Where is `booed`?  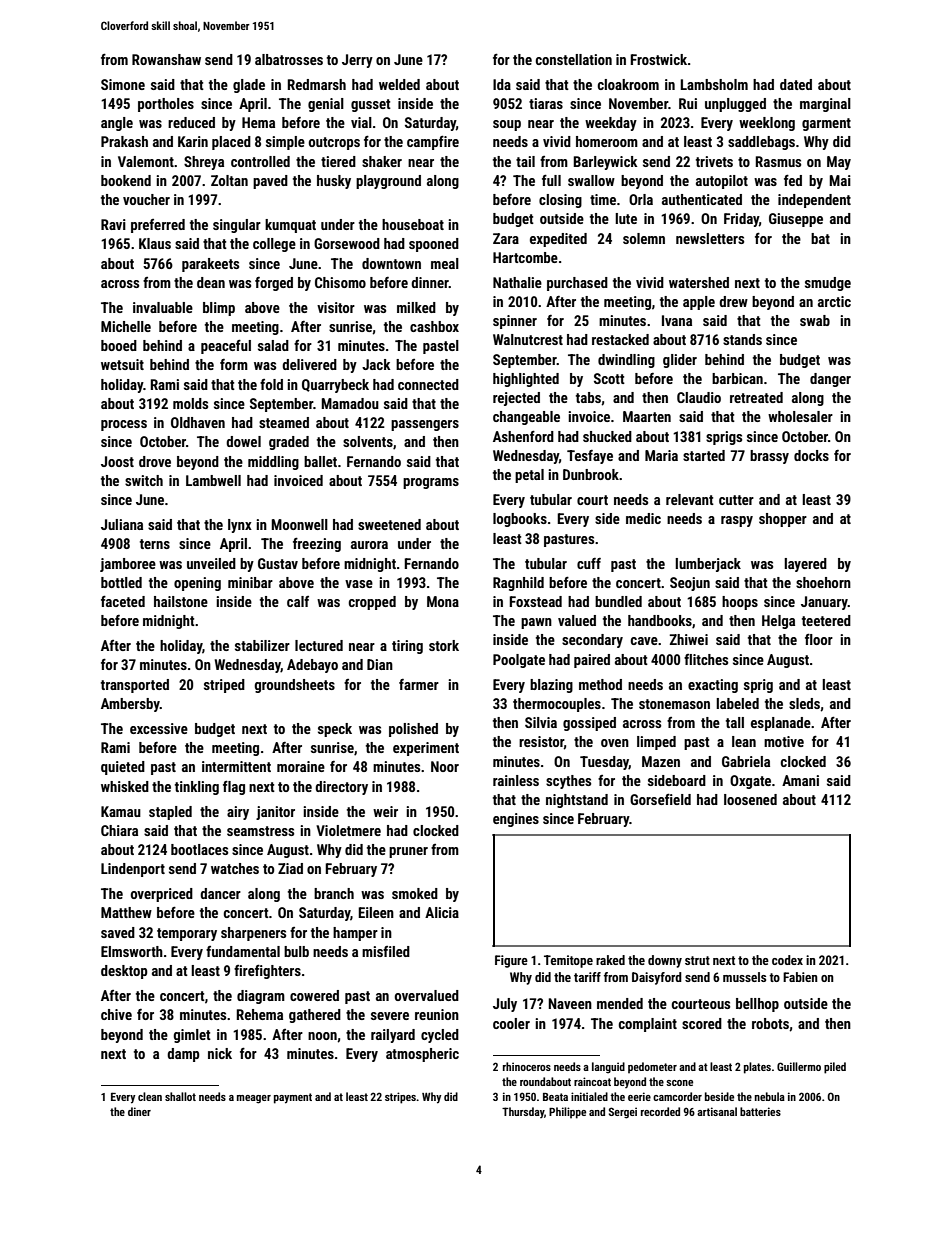 booed is located at coordinates (119, 345).
